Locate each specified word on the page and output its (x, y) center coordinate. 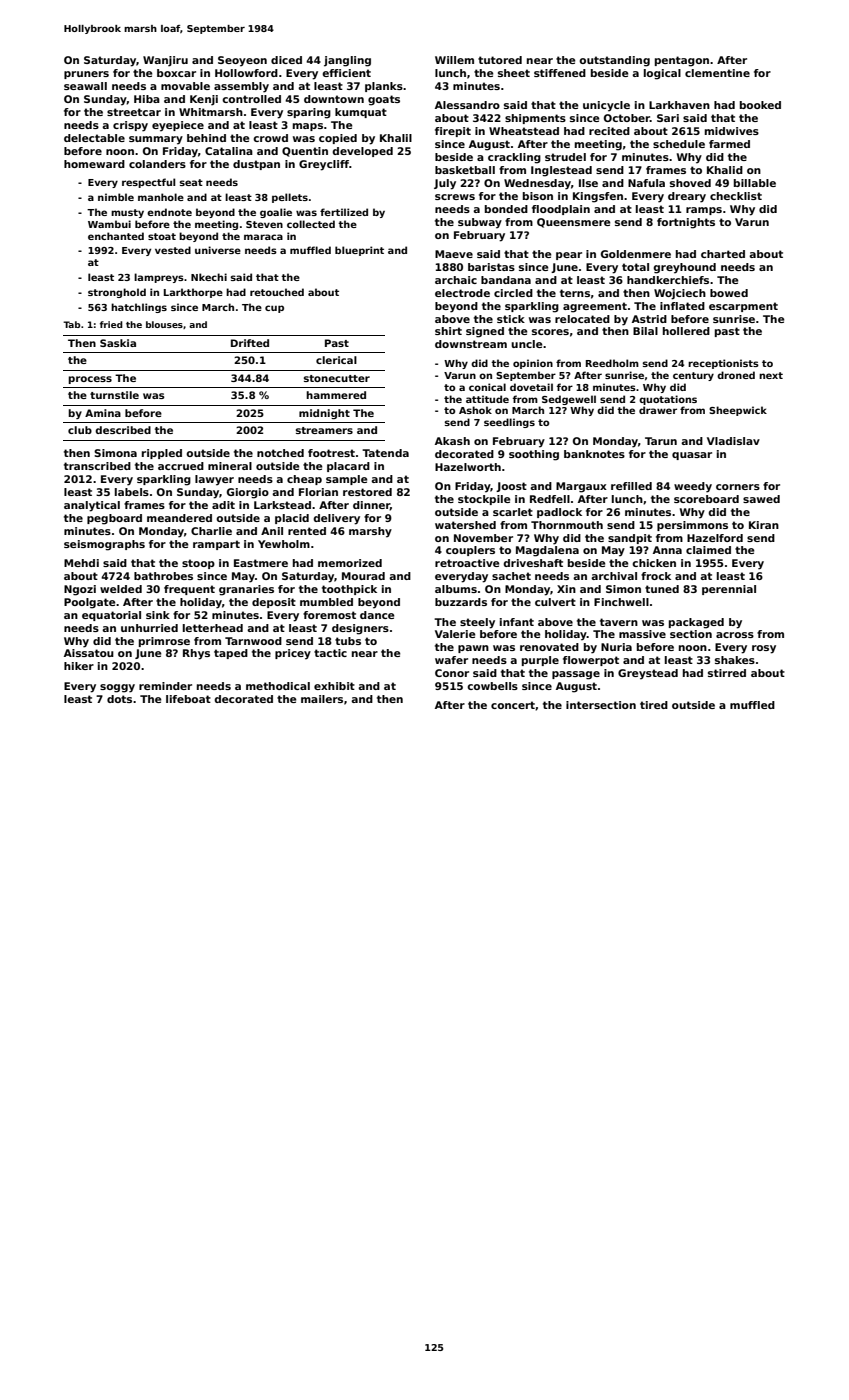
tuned (662, 589)
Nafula (646, 183)
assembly (241, 87)
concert (513, 705)
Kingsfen (598, 197)
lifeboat (188, 699)
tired (654, 705)
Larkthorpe (193, 293)
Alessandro (467, 105)
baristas (491, 267)
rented (307, 531)
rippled (162, 454)
